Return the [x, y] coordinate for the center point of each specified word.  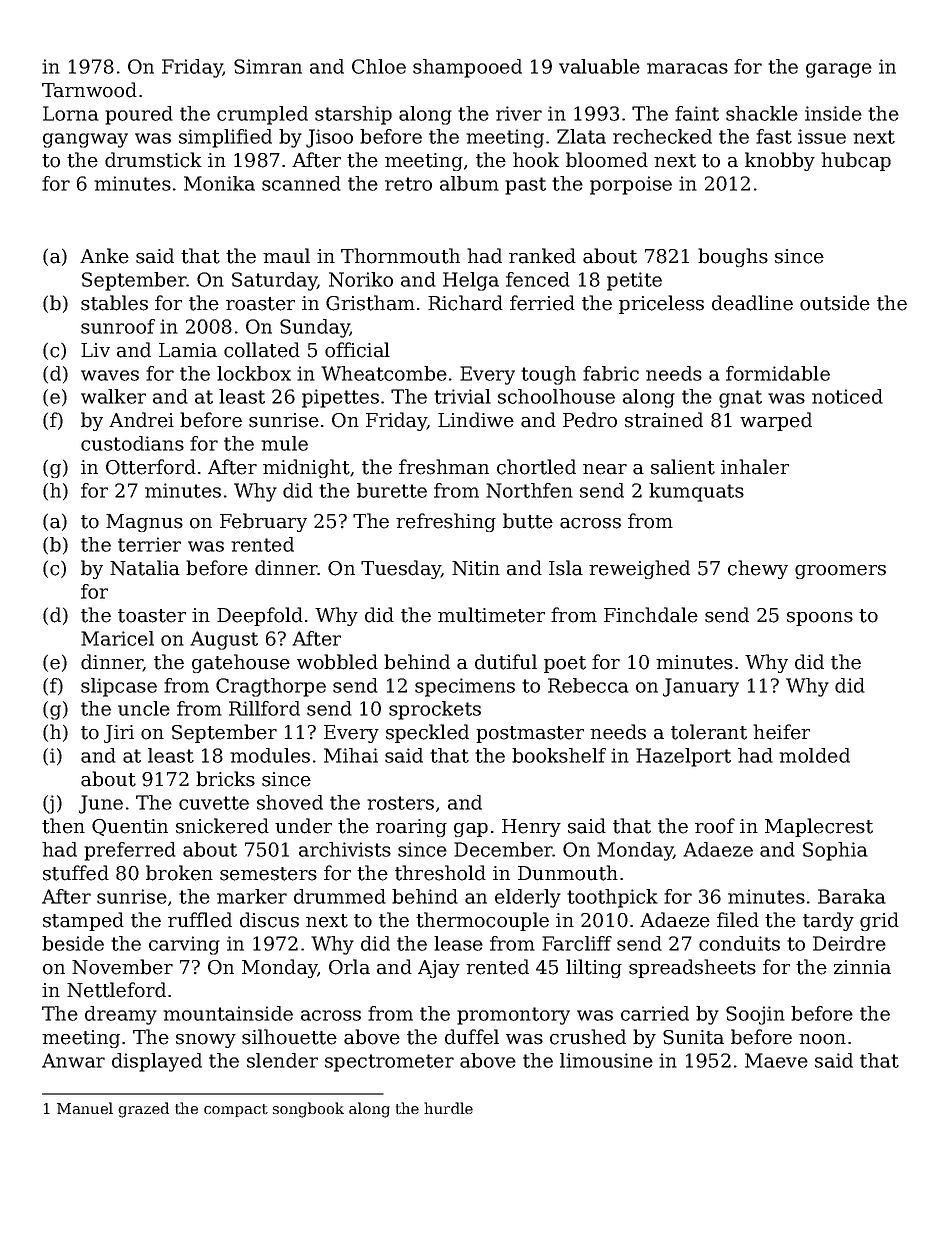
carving [184, 945]
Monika [219, 183]
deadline [752, 303]
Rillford [264, 708]
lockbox [254, 373]
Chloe [379, 66]
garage [839, 70]
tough [548, 375]
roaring [411, 828]
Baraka [852, 896]
